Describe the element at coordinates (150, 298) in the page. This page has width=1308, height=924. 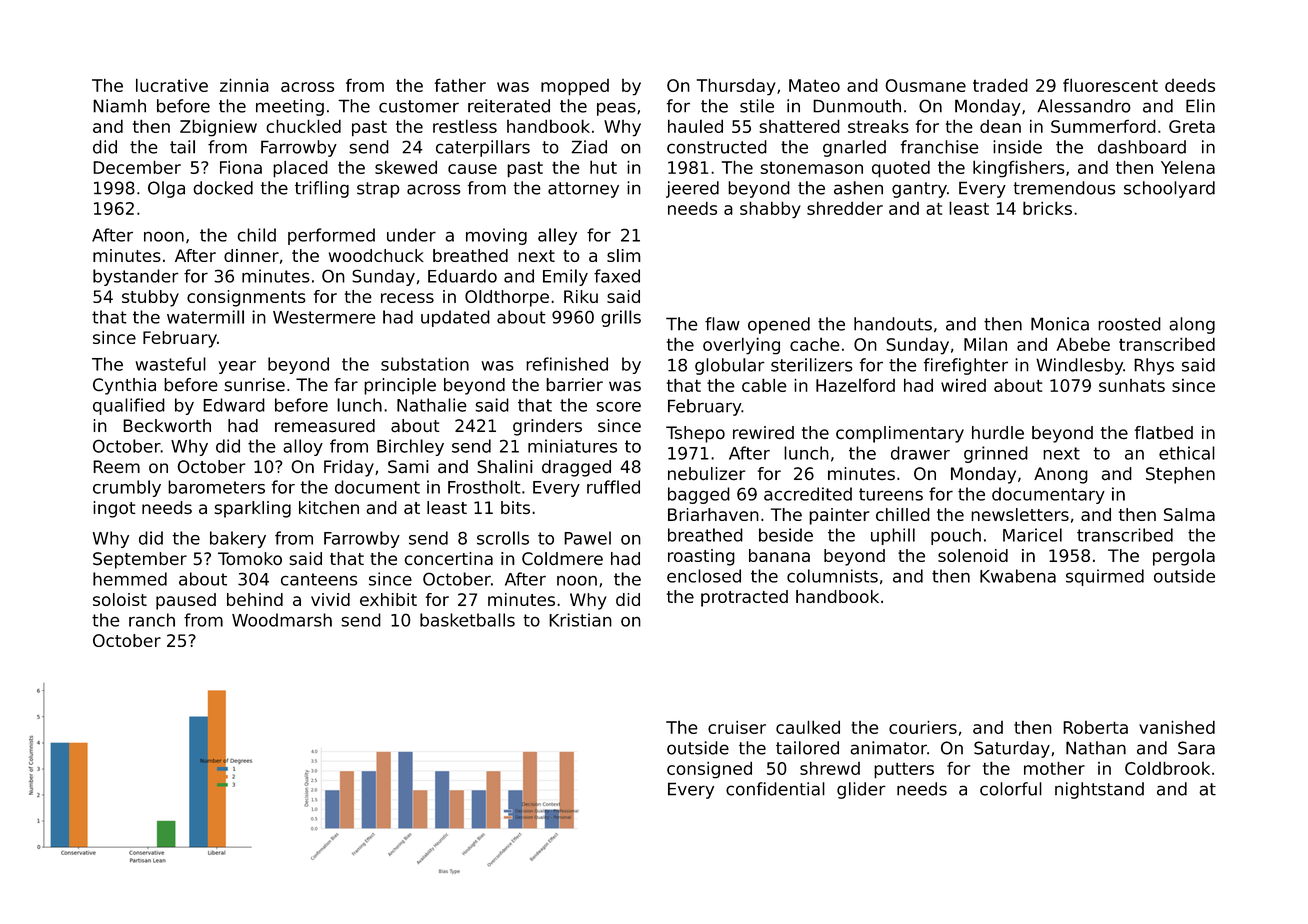
I see `stubby` at that location.
